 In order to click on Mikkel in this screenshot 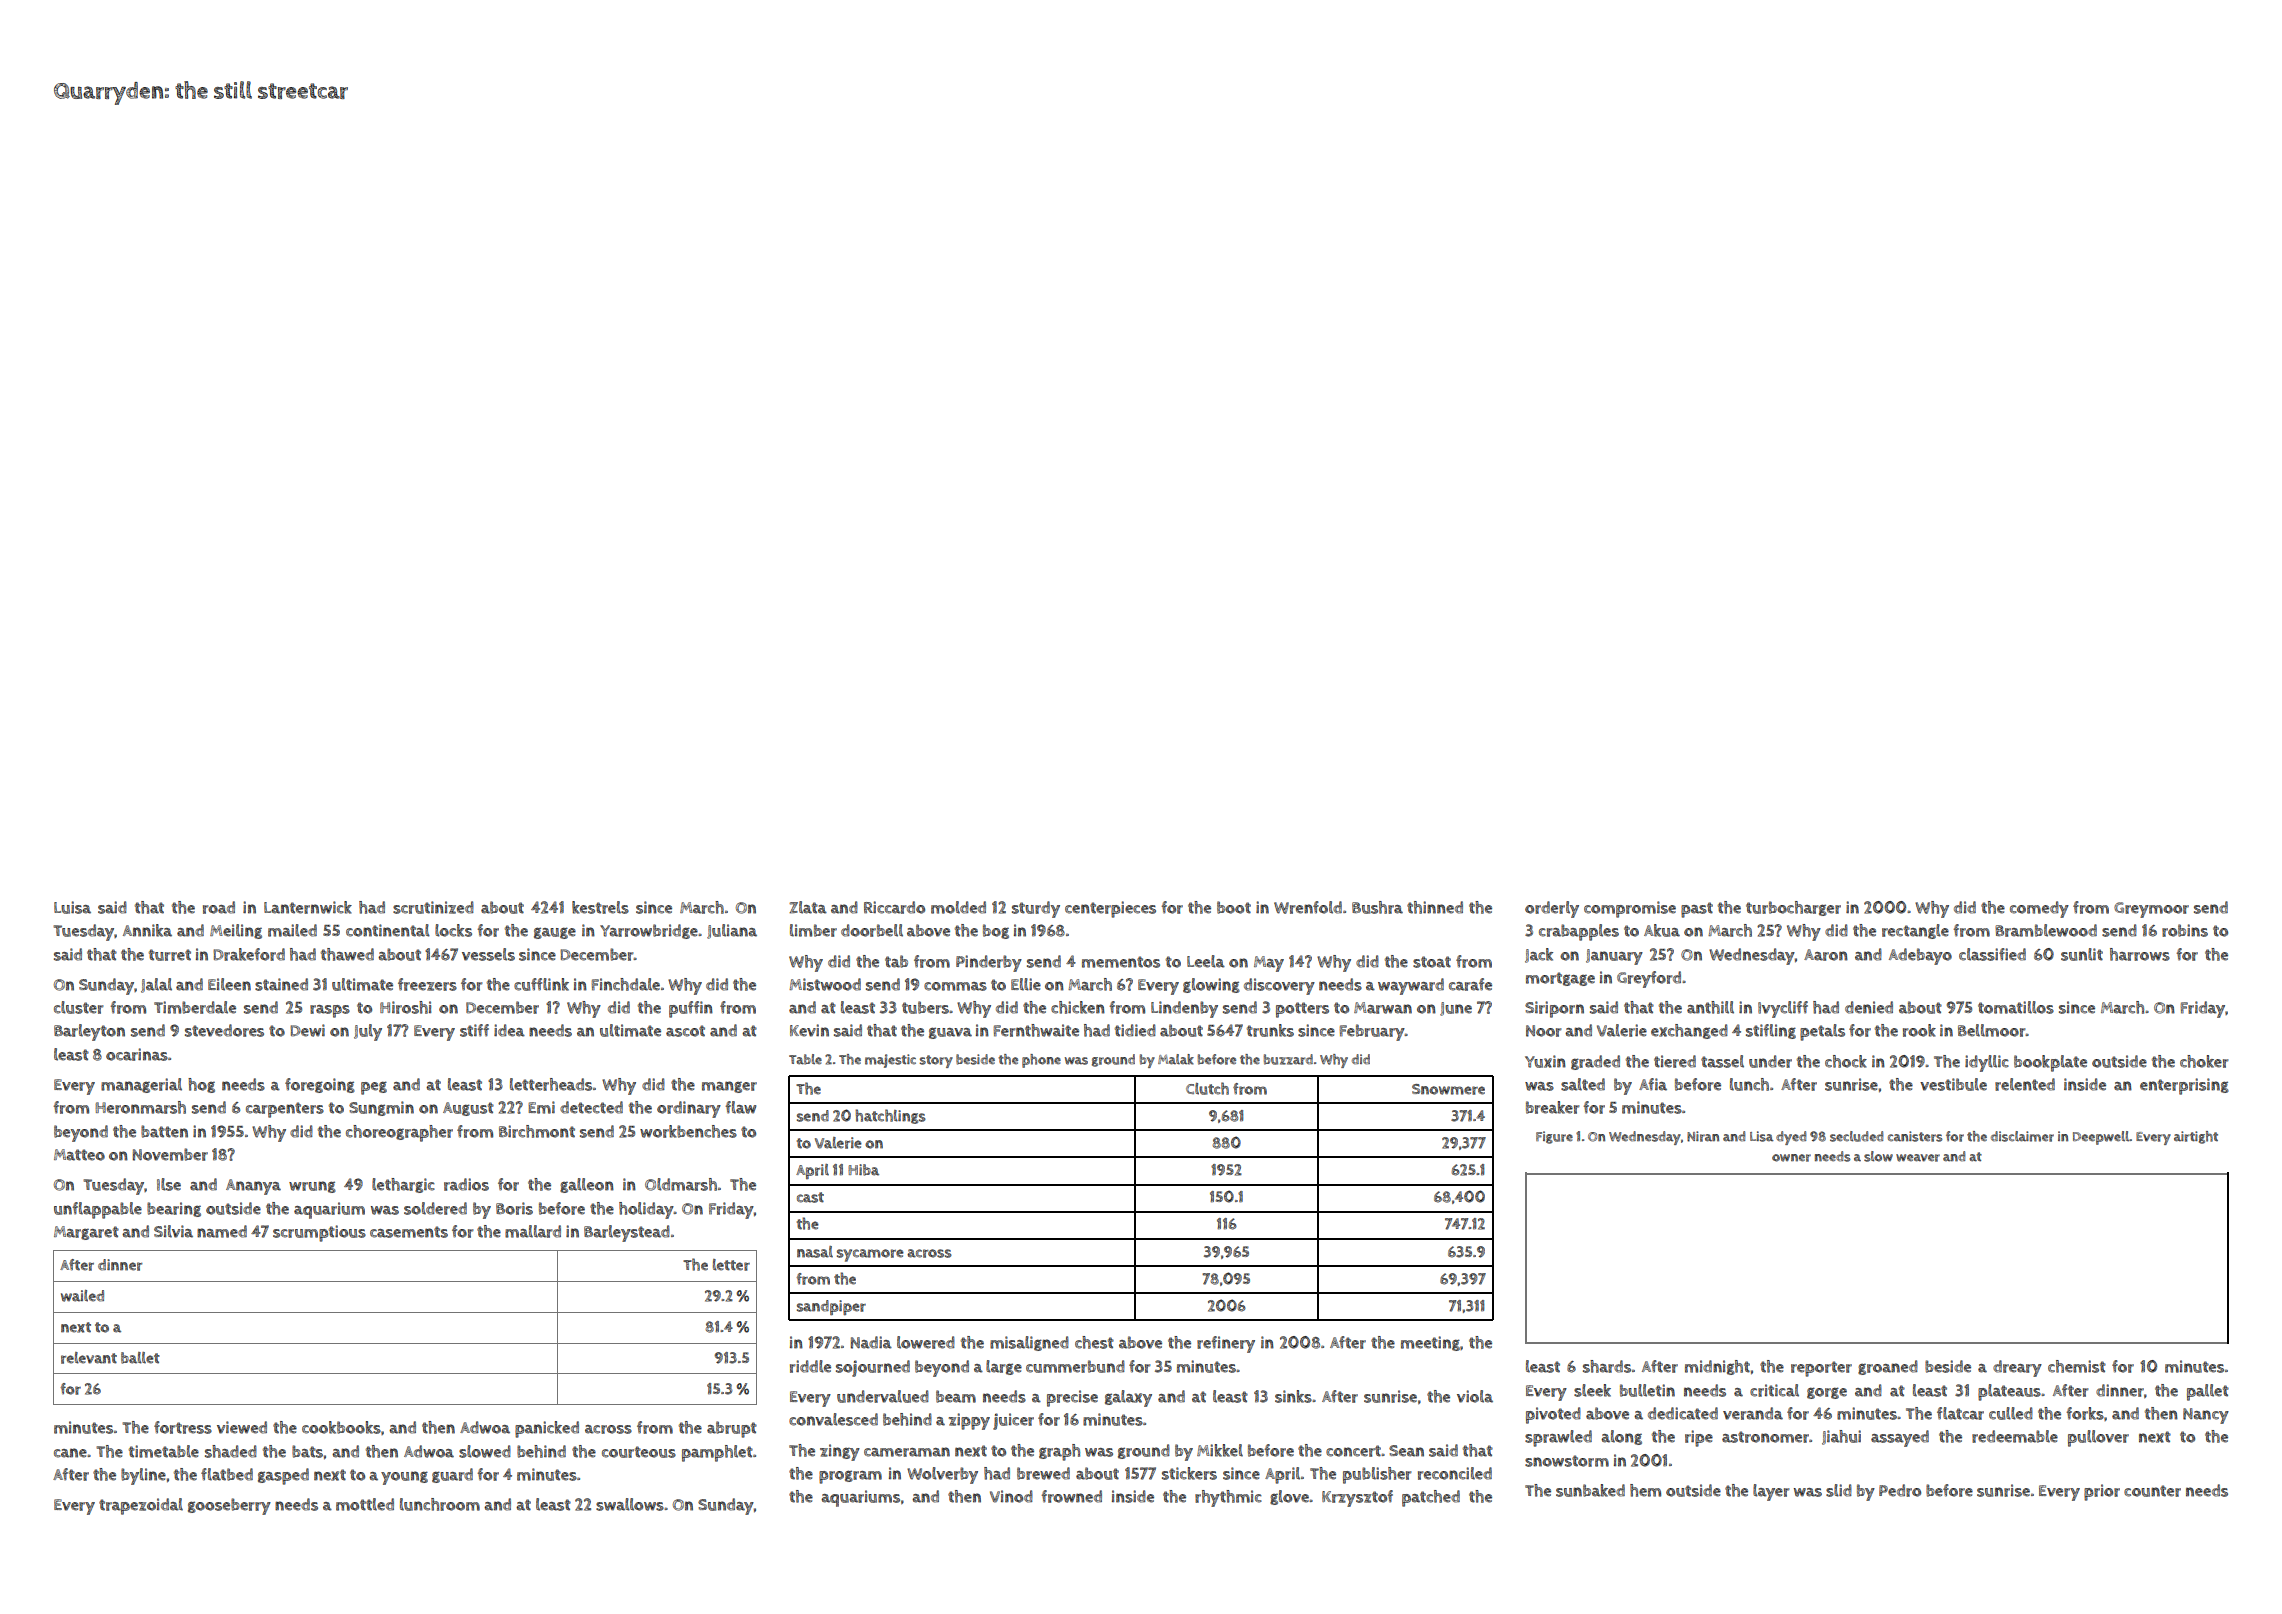, I will do `click(1220, 1450)`.
